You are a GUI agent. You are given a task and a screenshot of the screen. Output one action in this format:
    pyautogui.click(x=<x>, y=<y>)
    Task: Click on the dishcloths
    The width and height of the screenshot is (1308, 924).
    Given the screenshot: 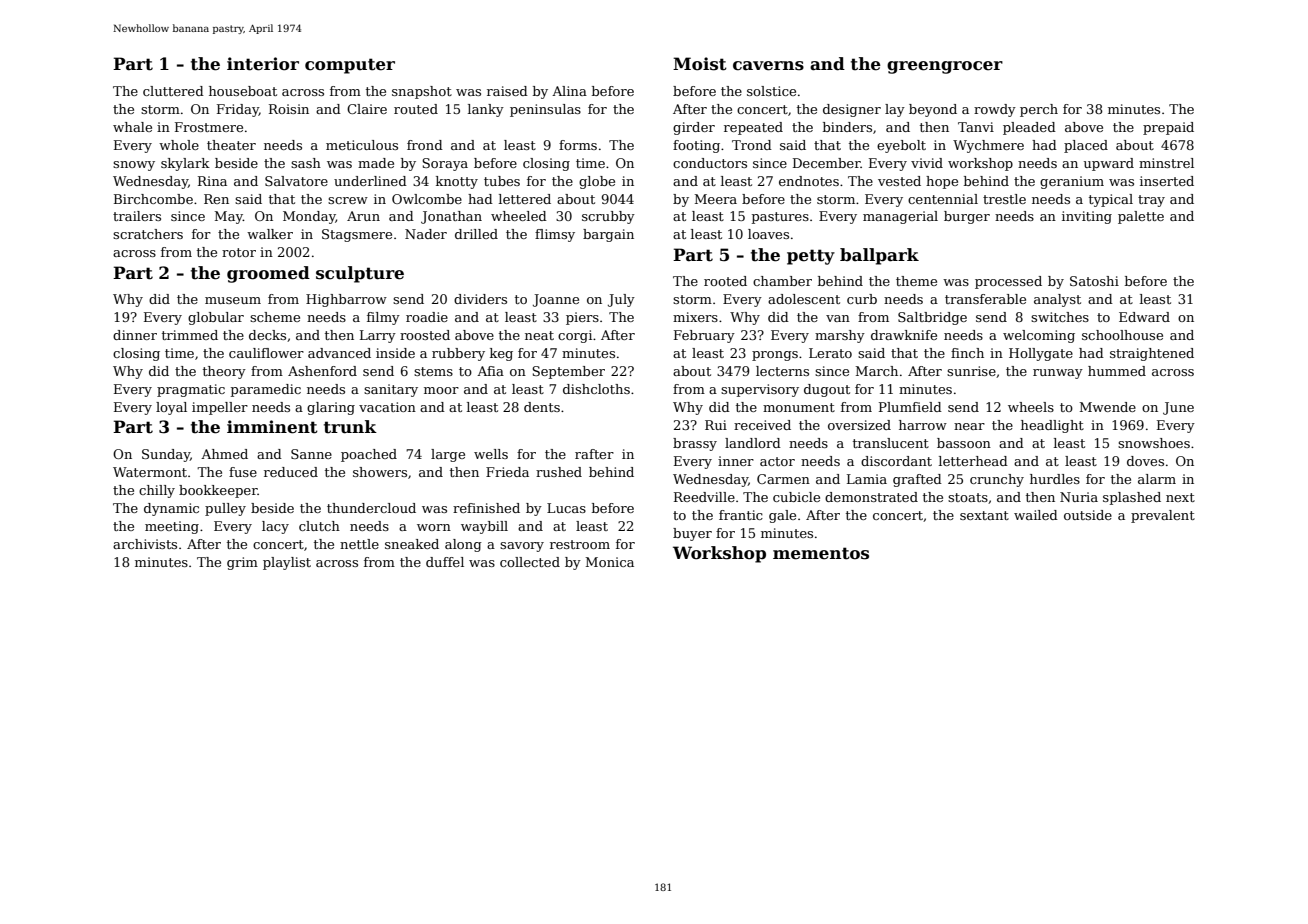 What is the action you would take?
    pyautogui.click(x=596, y=389)
